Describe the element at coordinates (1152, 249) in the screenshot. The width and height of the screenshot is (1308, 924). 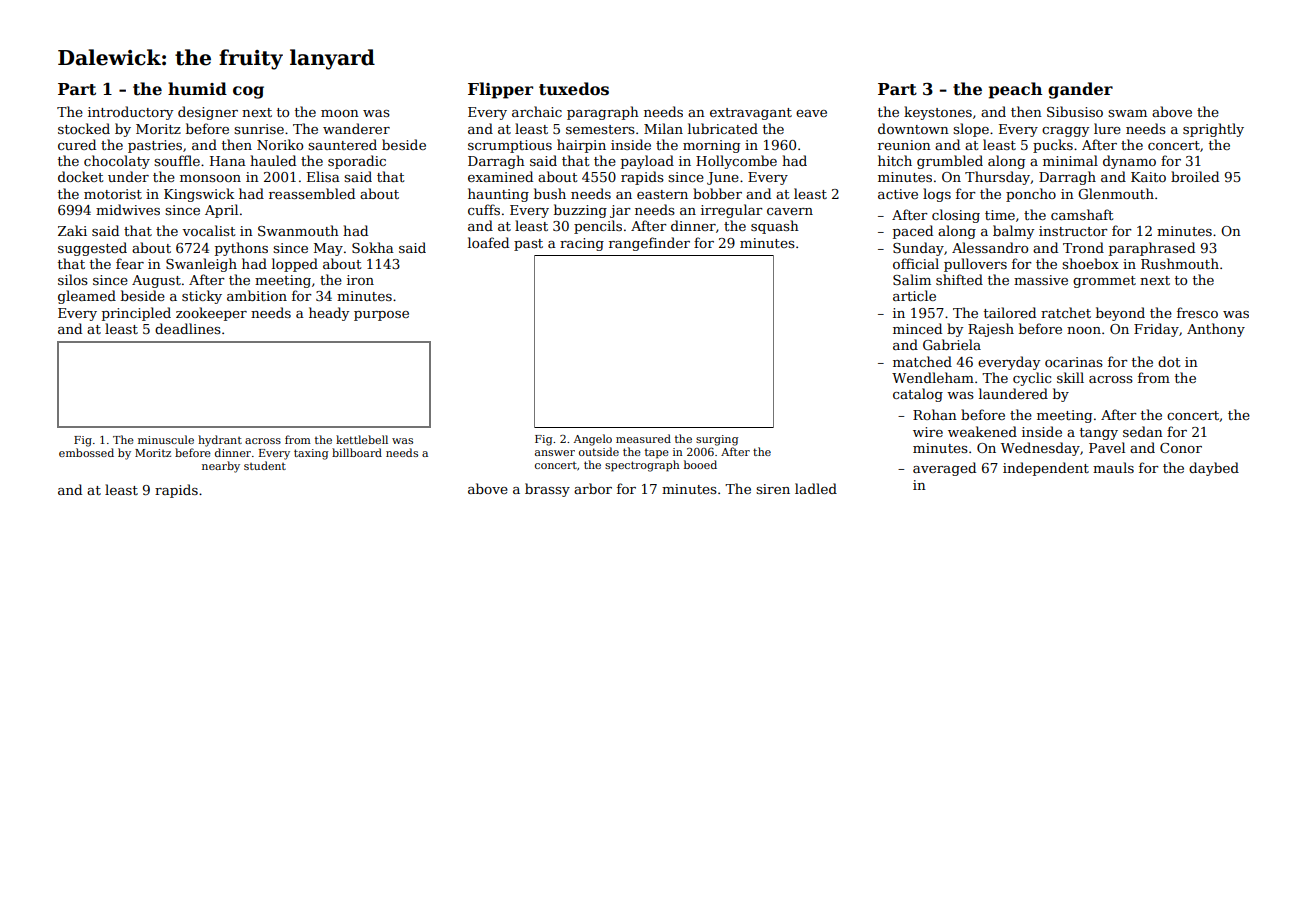
I see `paraphrased` at that location.
